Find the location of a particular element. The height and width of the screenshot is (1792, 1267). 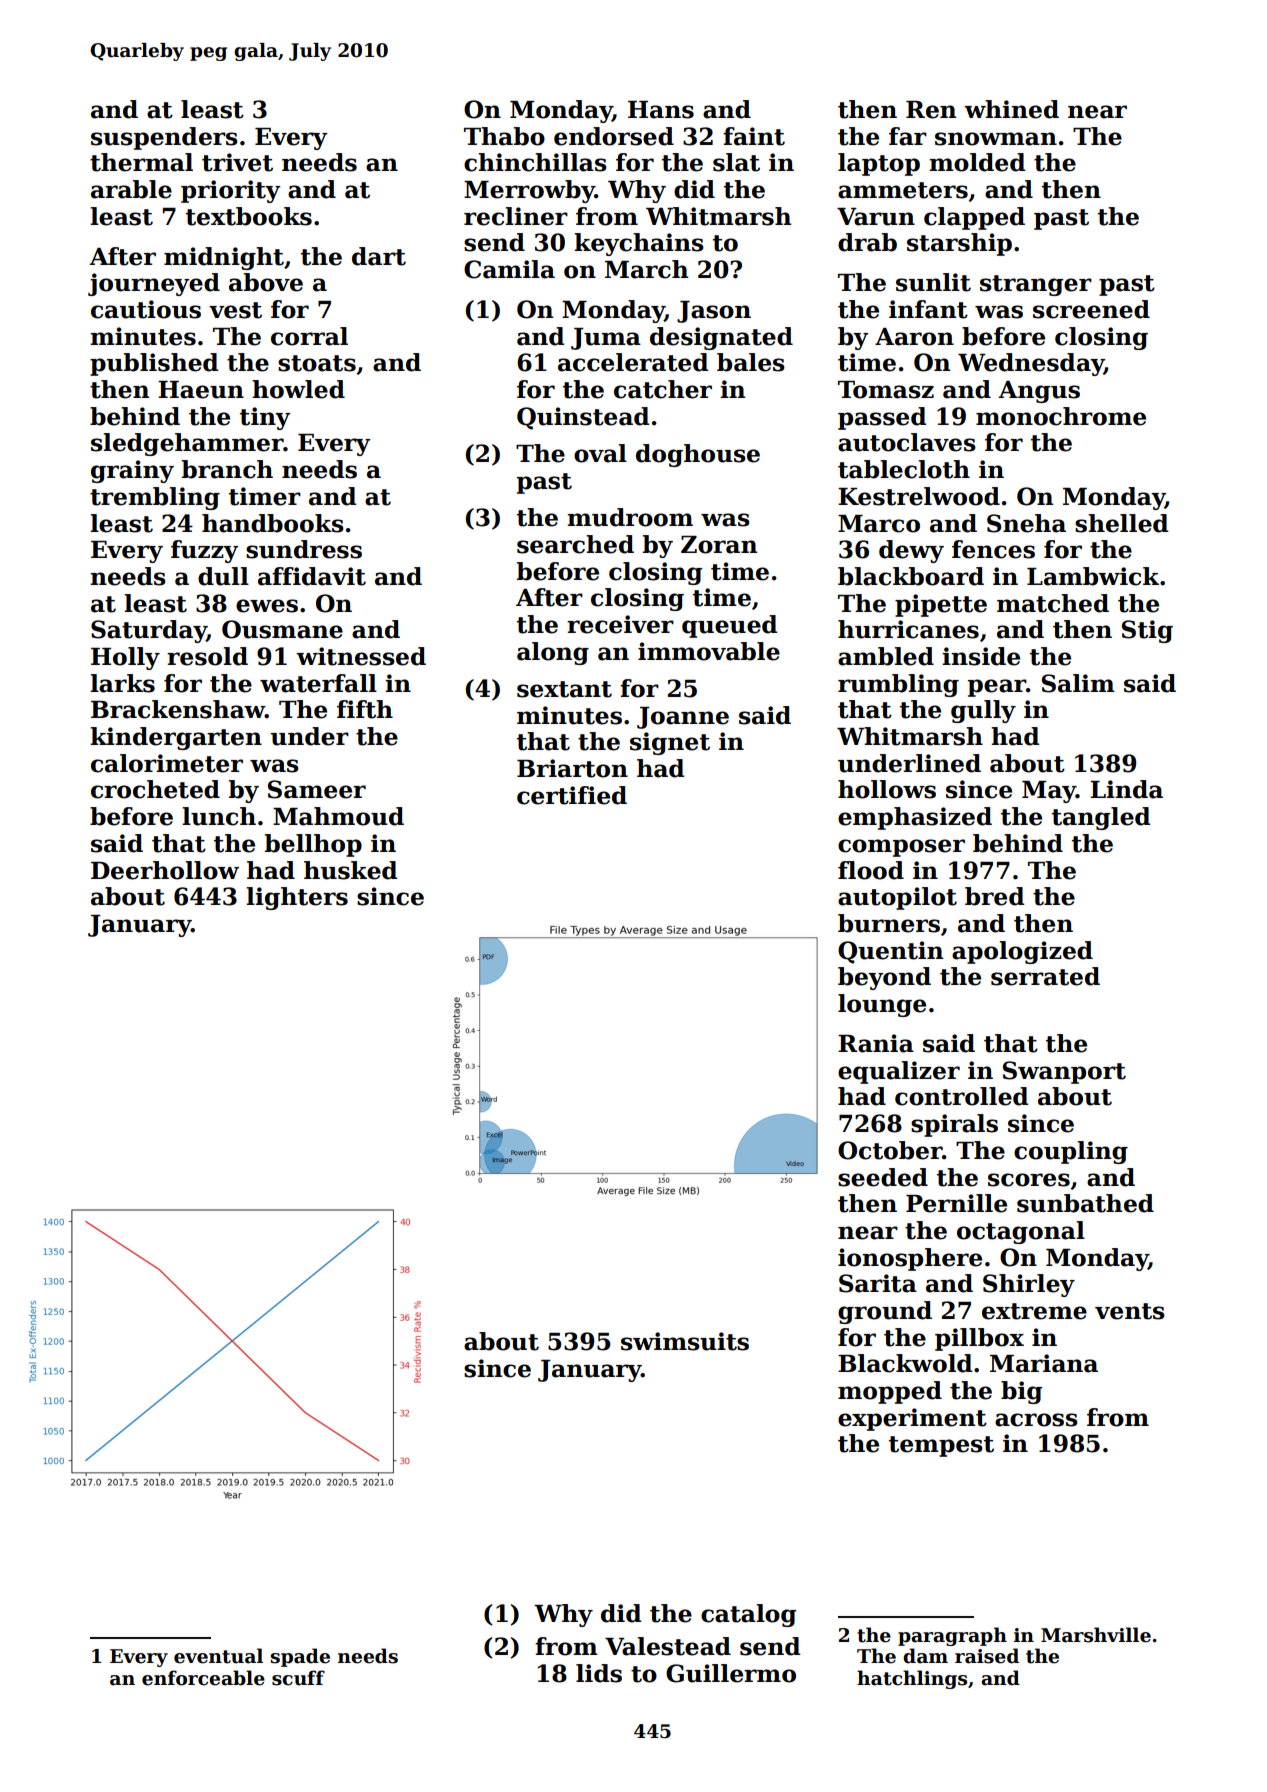

Marshville is located at coordinates (1096, 1635).
